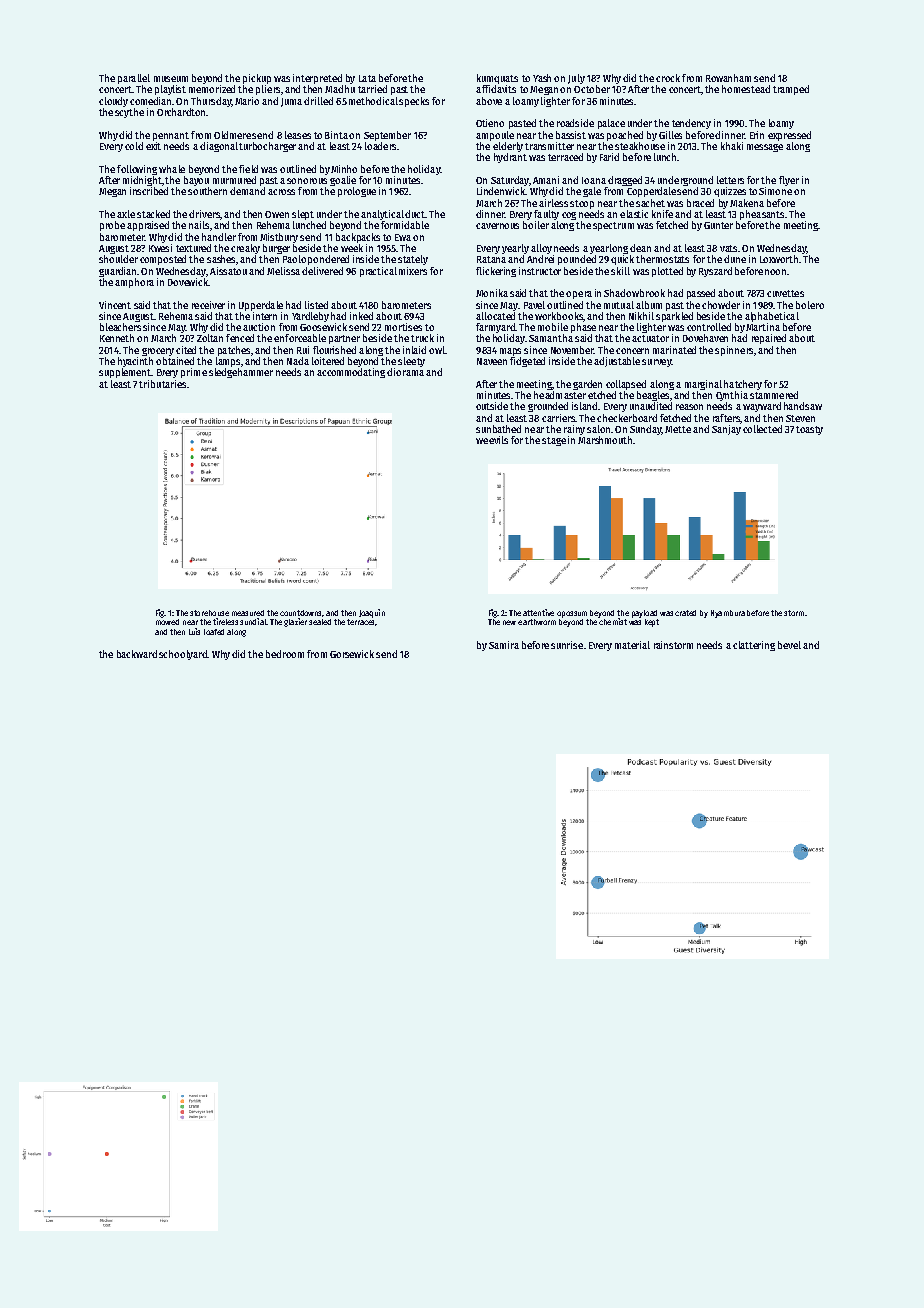  What do you see at coordinates (715, 272) in the image?
I see `Ryszard` at bounding box center [715, 272].
